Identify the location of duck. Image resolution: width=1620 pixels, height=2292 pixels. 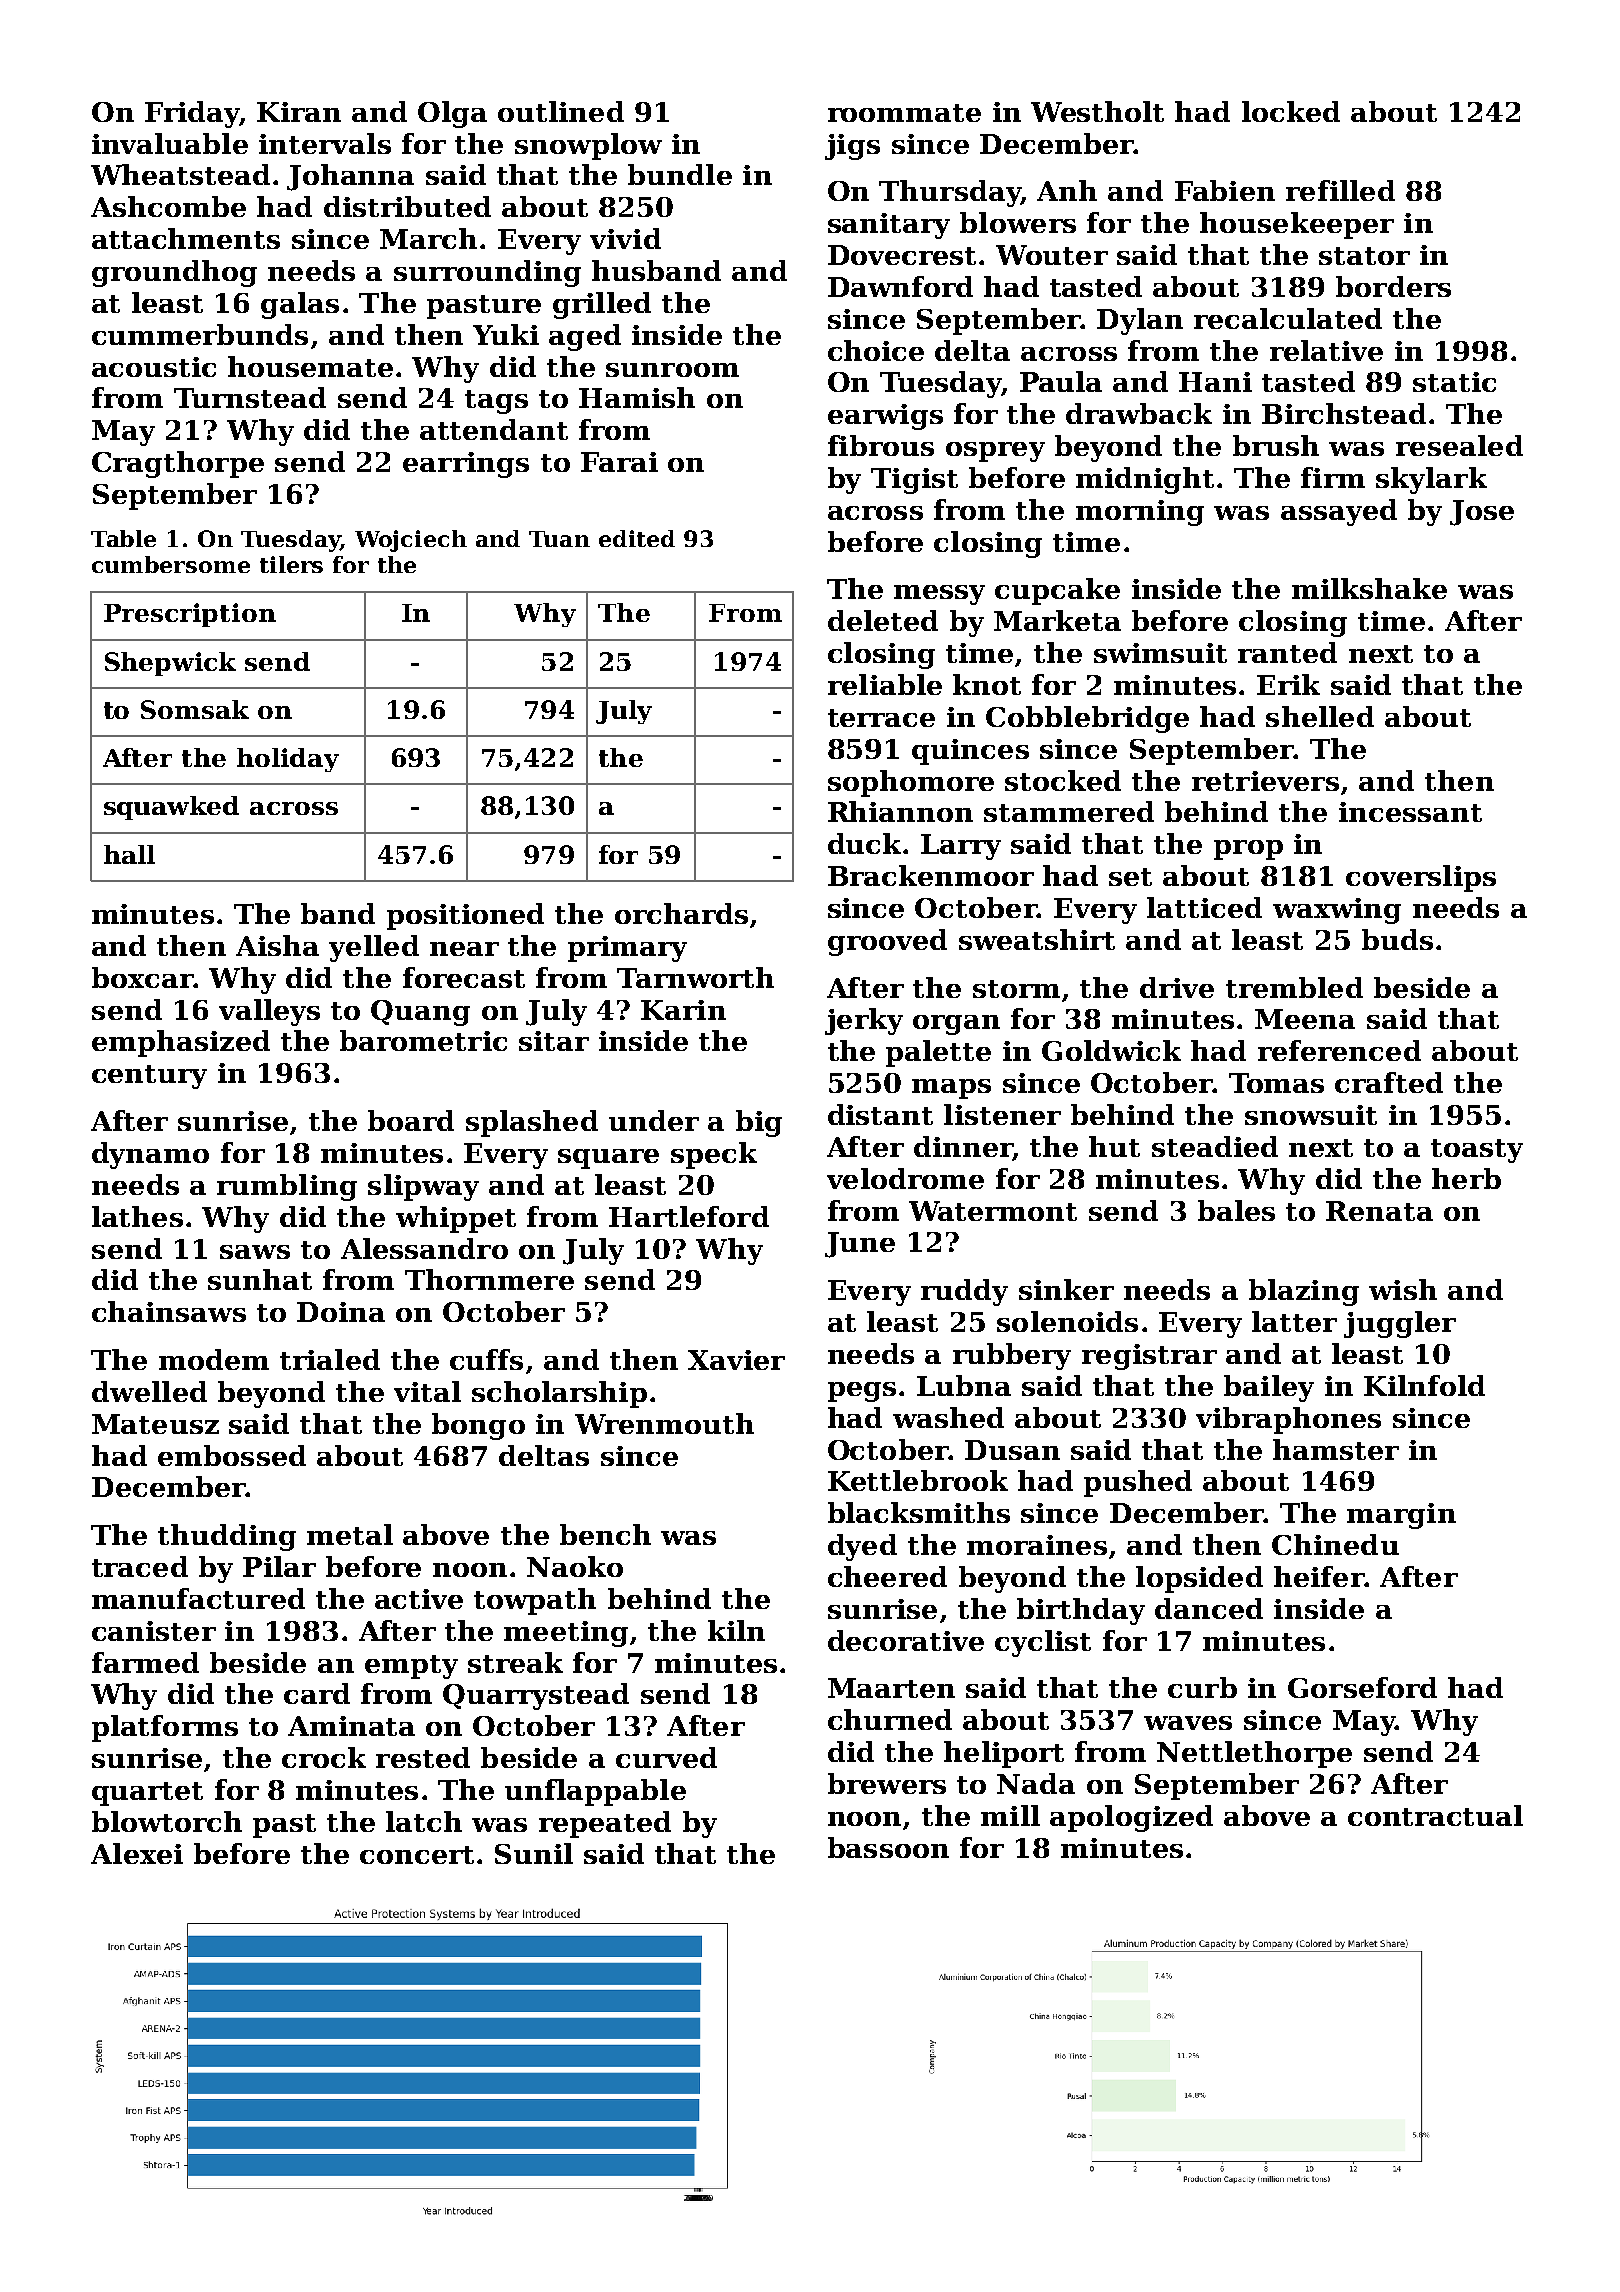
(864, 843).
